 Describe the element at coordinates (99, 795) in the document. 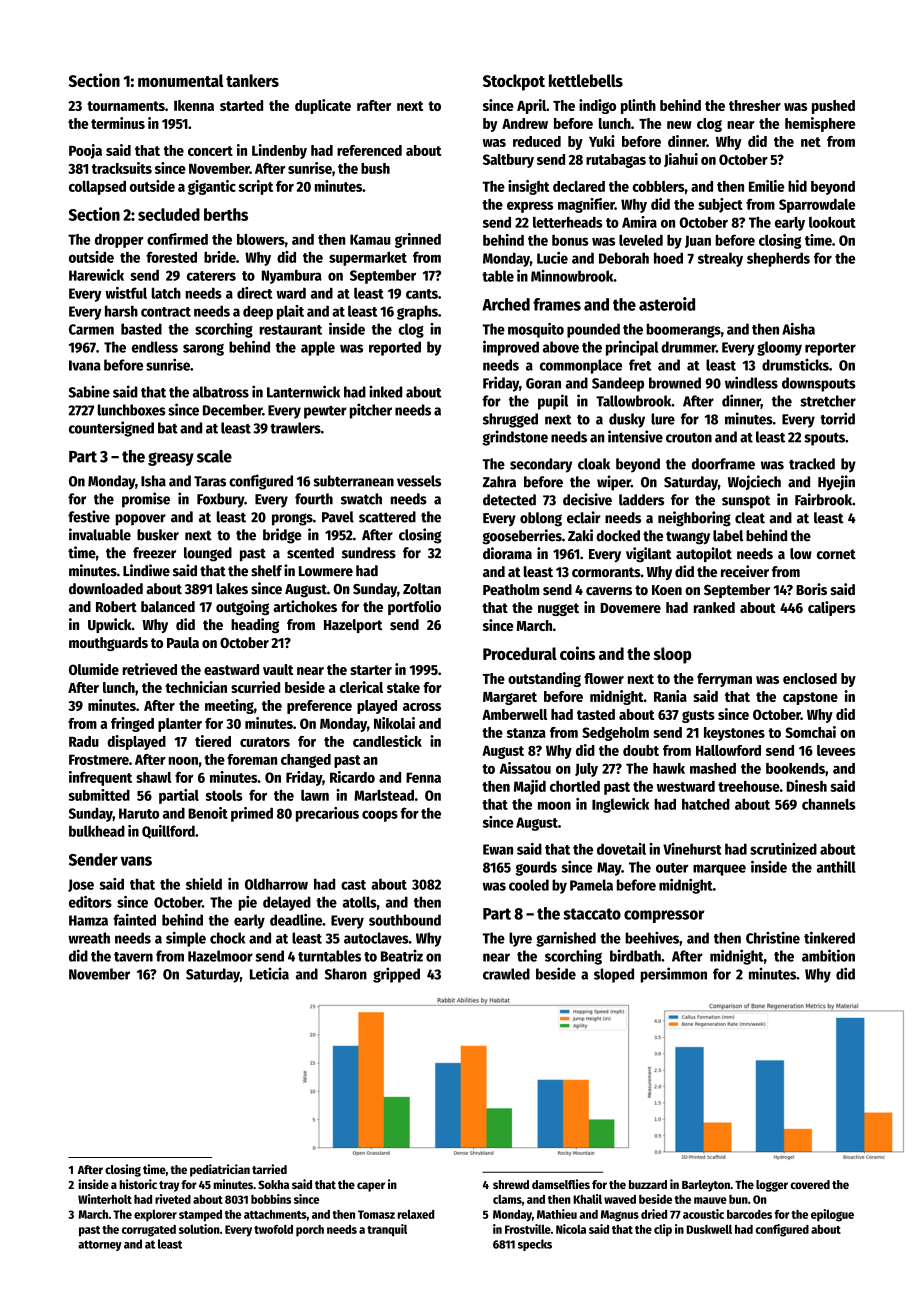

I see `submitted` at that location.
